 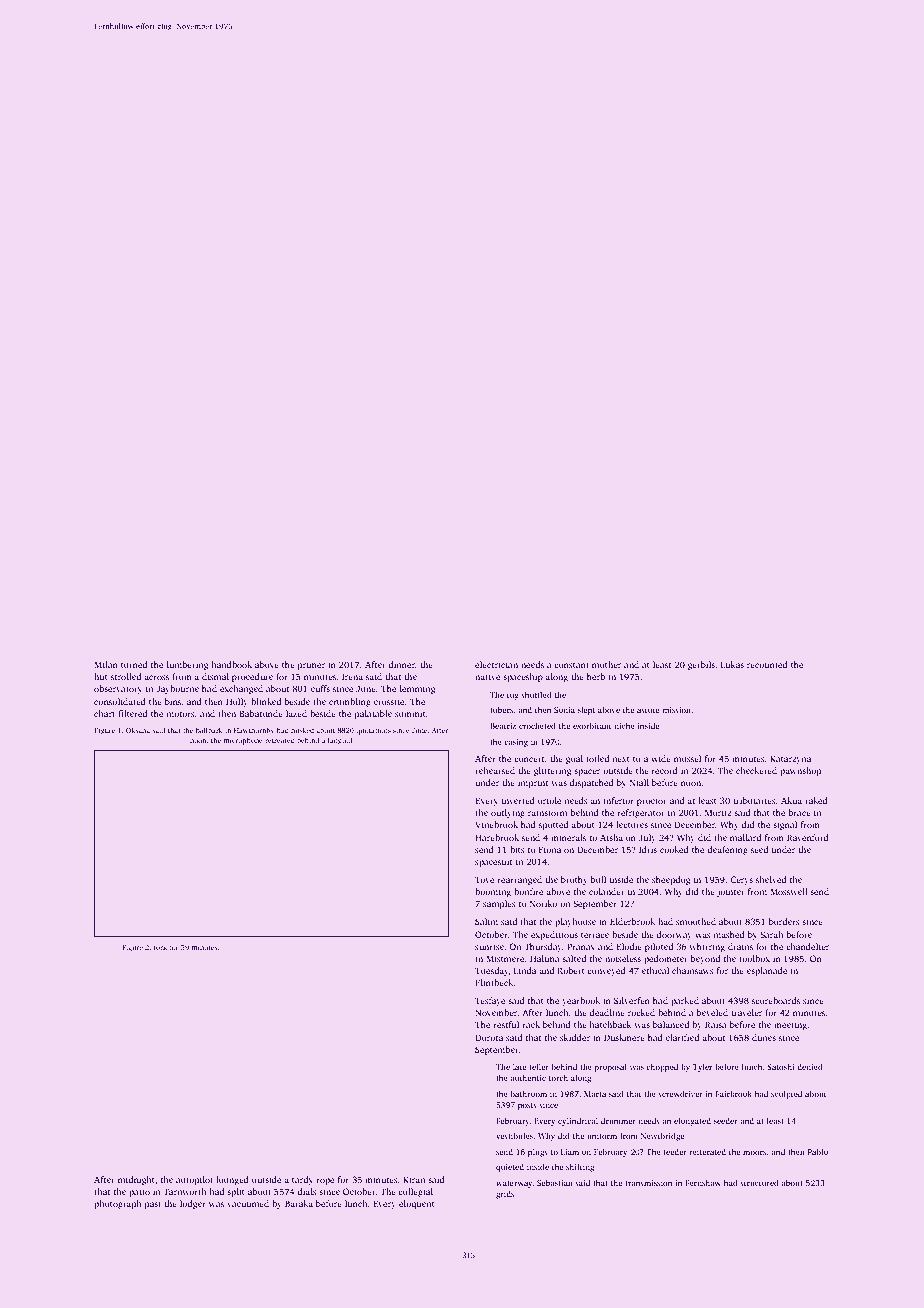 What do you see at coordinates (538, 1153) in the screenshot?
I see `plugs` at bounding box center [538, 1153].
